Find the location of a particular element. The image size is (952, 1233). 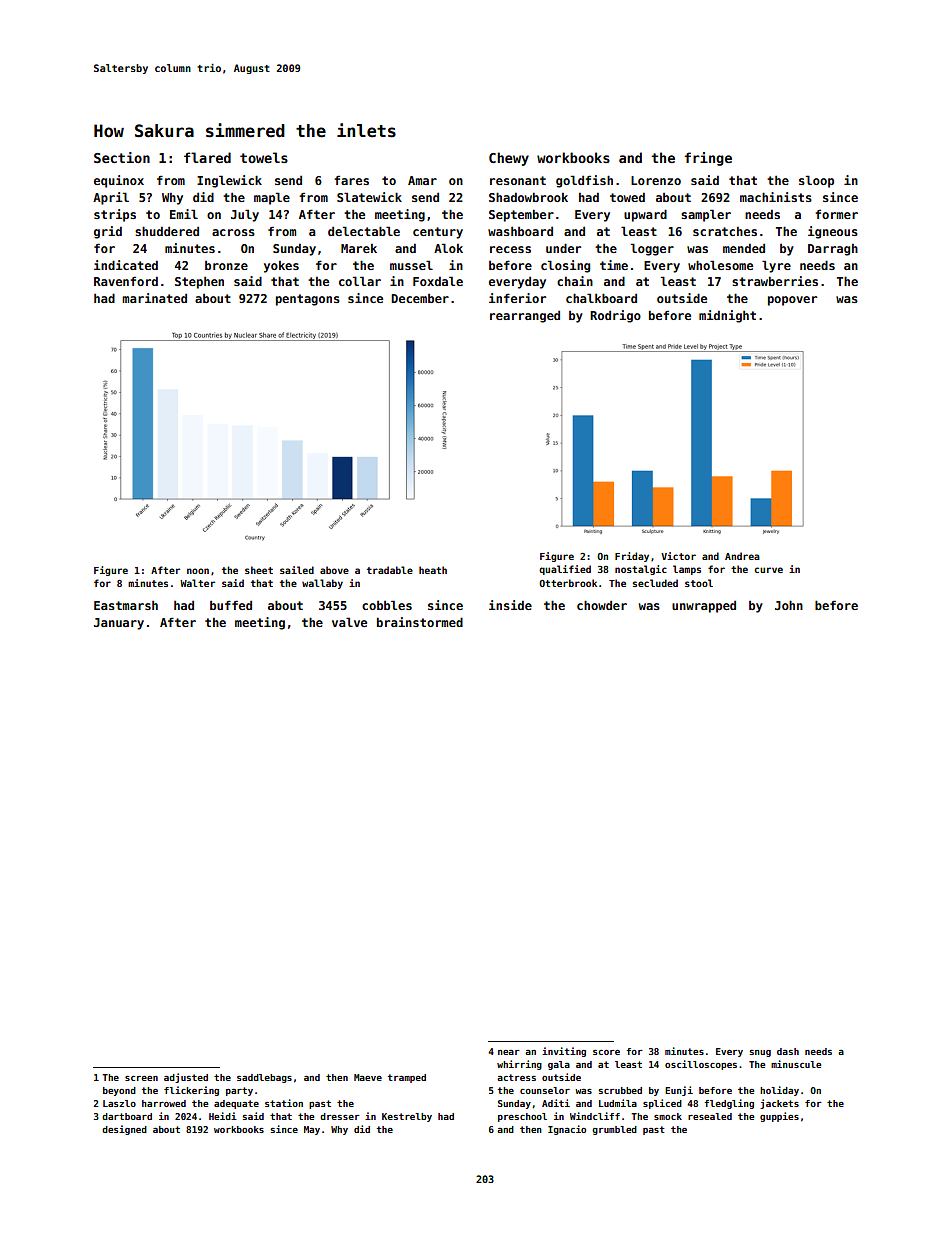

midnight is located at coordinates (727, 316).
